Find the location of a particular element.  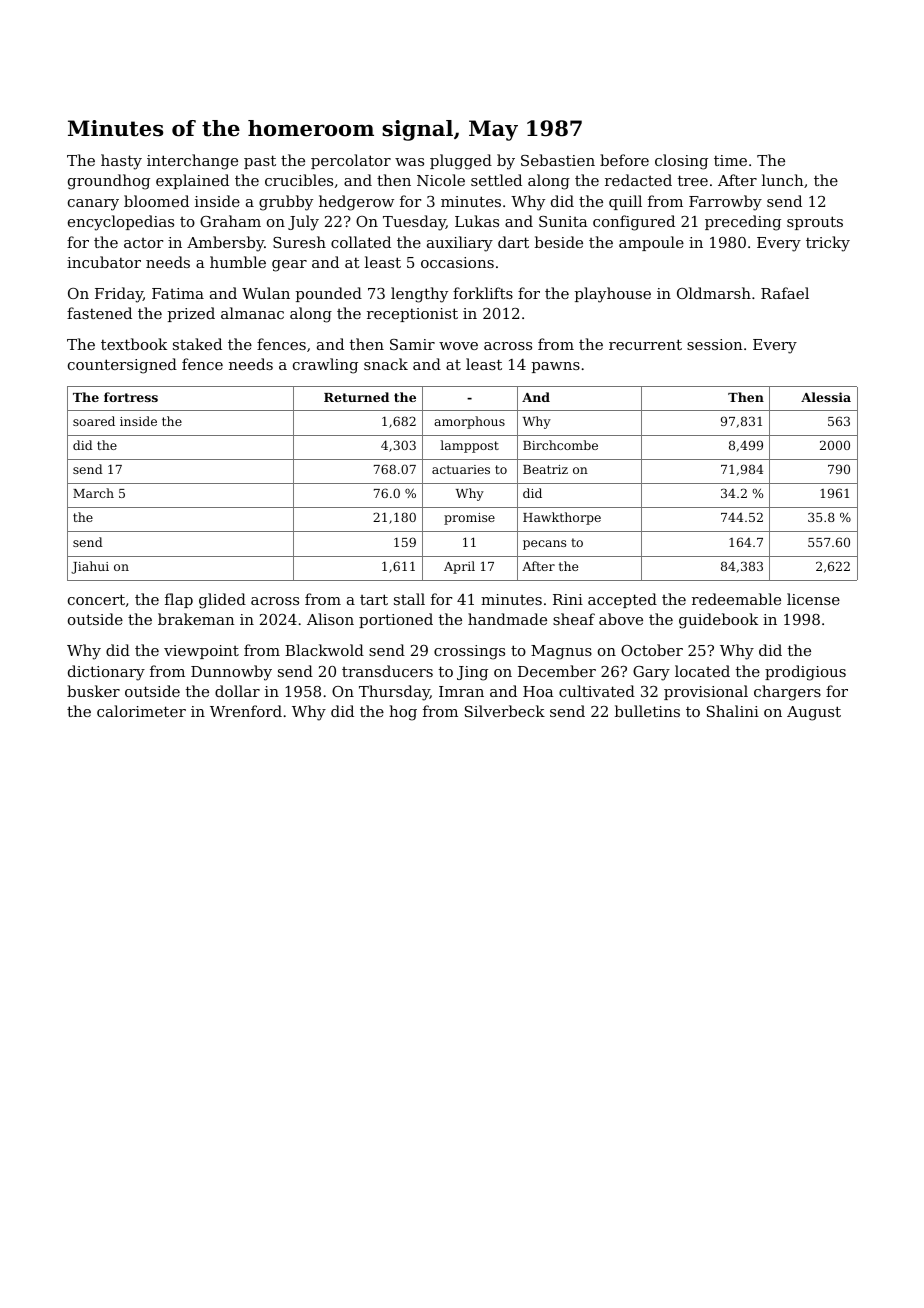

forklifts is located at coordinates (483, 293).
